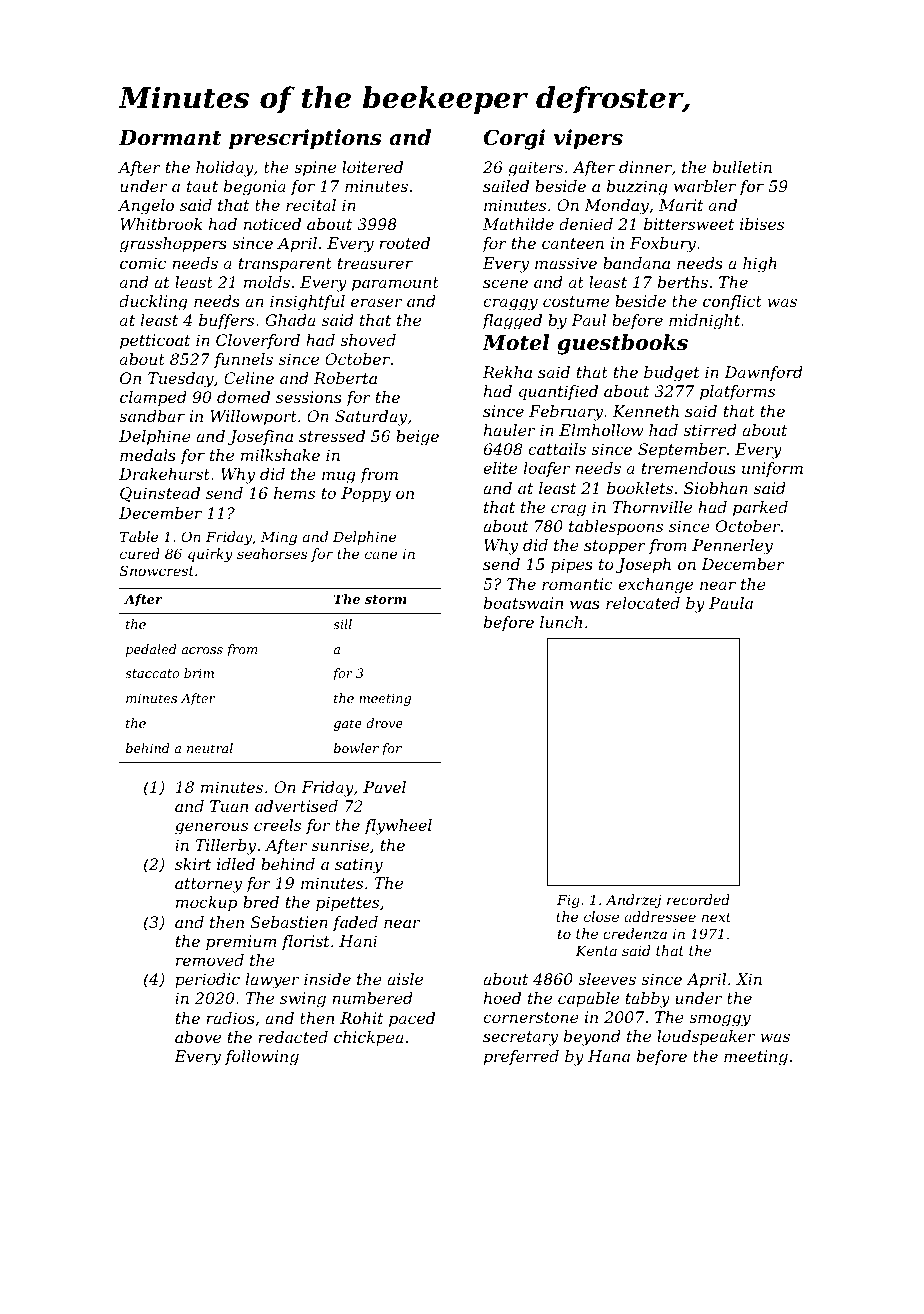  What do you see at coordinates (384, 723) in the screenshot?
I see `drove` at bounding box center [384, 723].
